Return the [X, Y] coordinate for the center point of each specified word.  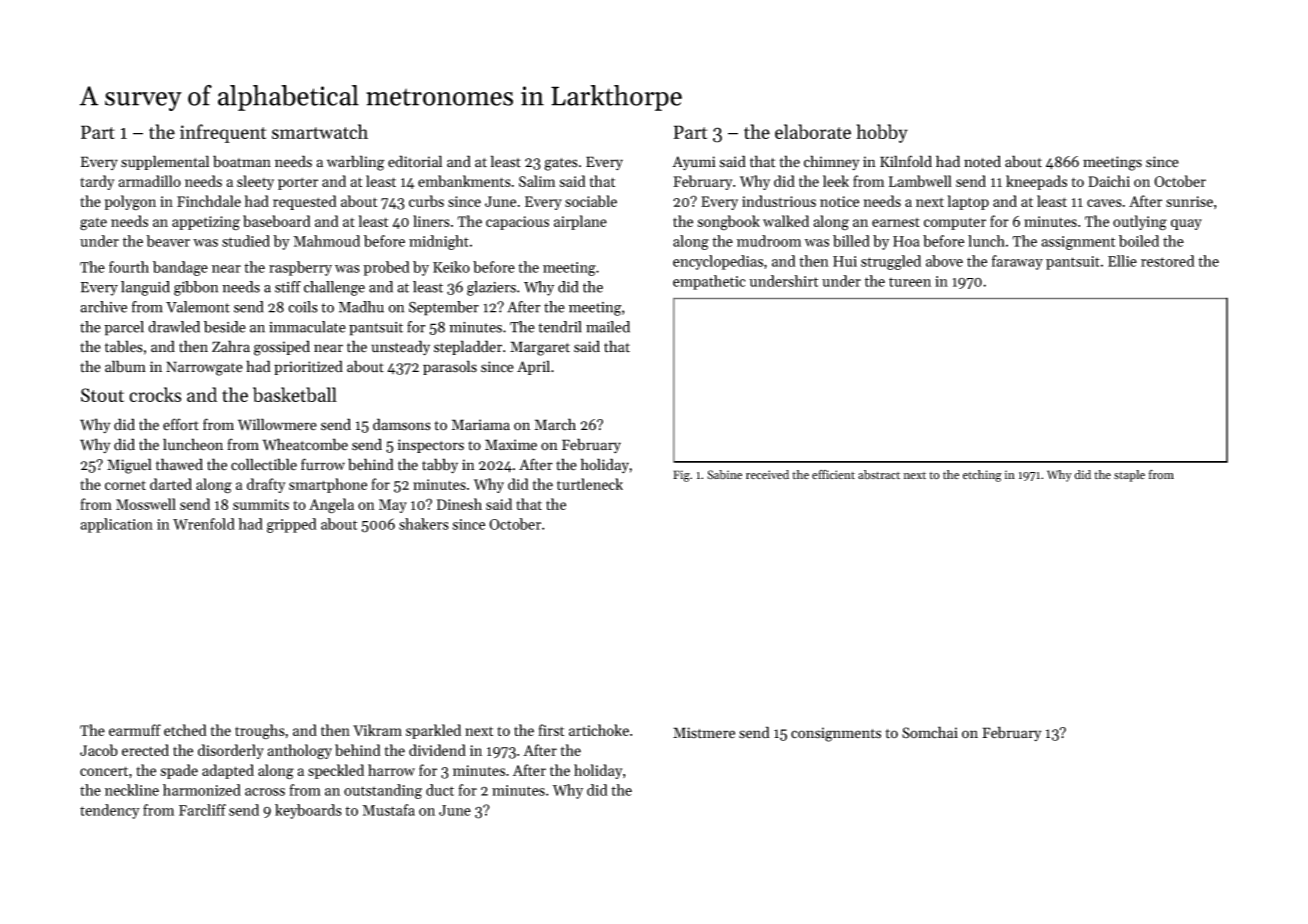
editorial [415, 161]
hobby [882, 133]
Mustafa [388, 810]
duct [440, 790]
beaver [168, 241]
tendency [110, 811]
